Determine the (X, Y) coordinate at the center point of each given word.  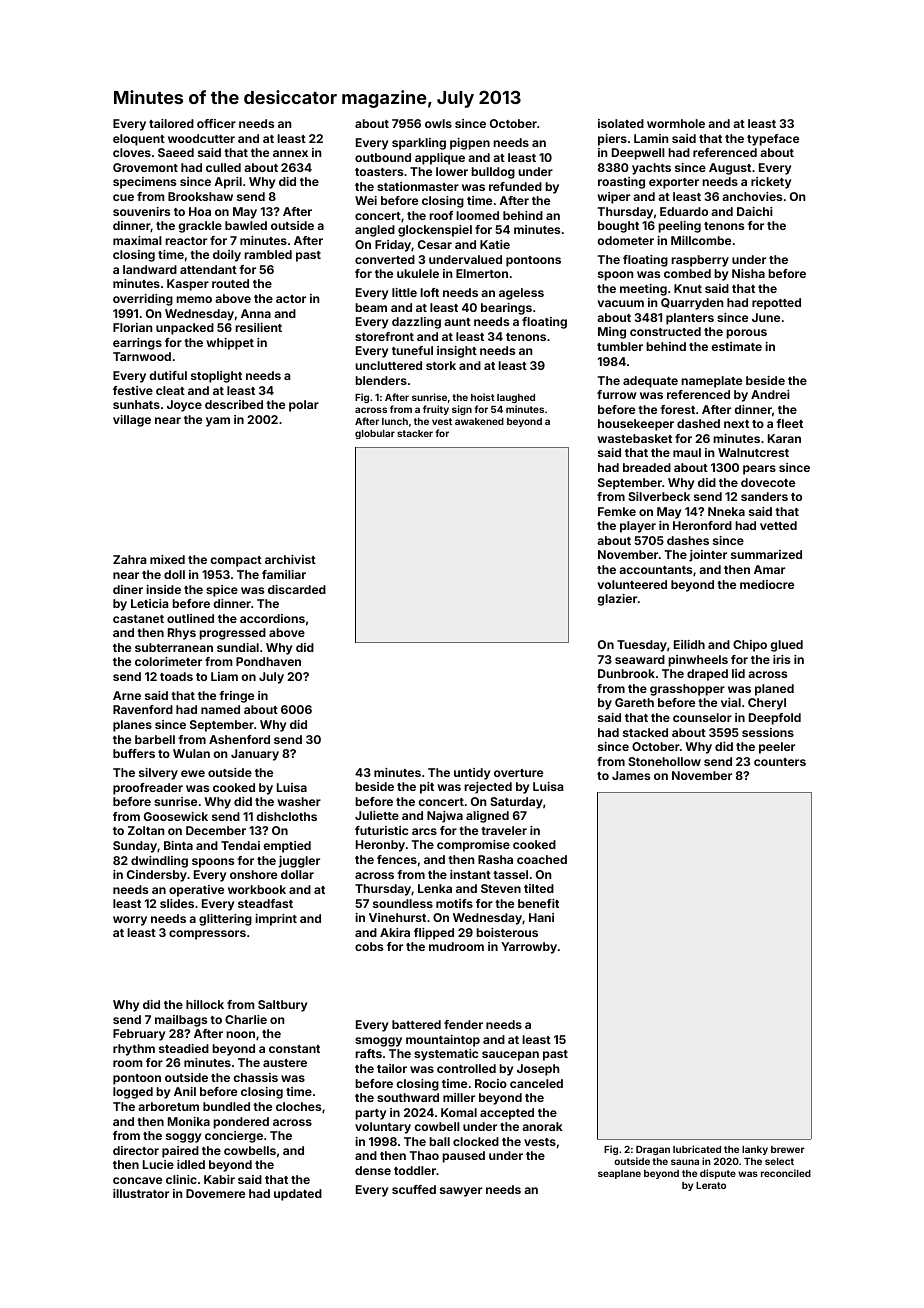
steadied (184, 1048)
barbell (155, 739)
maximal (137, 240)
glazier (617, 600)
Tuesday (642, 646)
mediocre (767, 584)
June (766, 317)
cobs (369, 946)
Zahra (129, 559)
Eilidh (689, 644)
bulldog (493, 173)
